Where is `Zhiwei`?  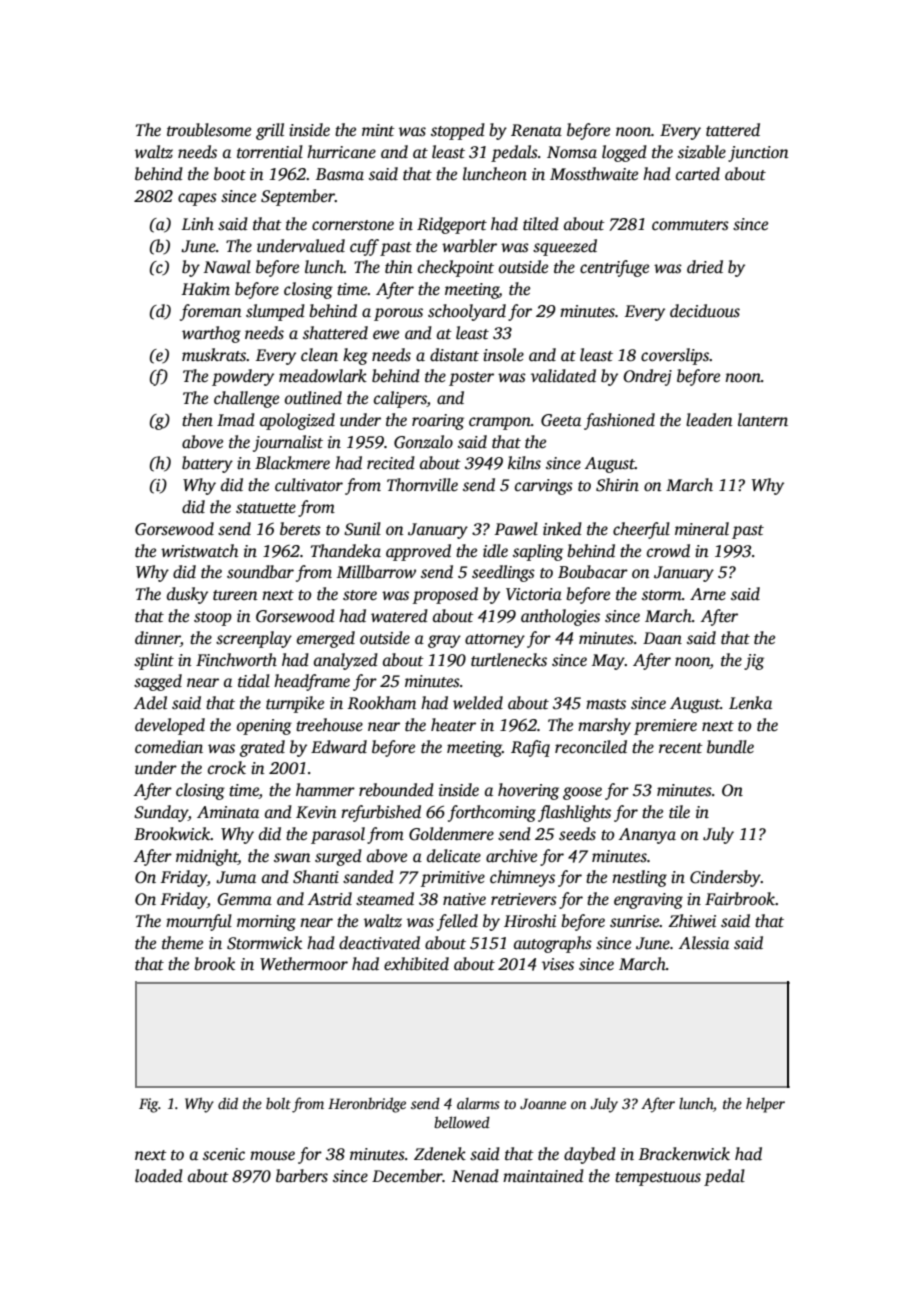
Zhiwei is located at coordinates (692, 920).
